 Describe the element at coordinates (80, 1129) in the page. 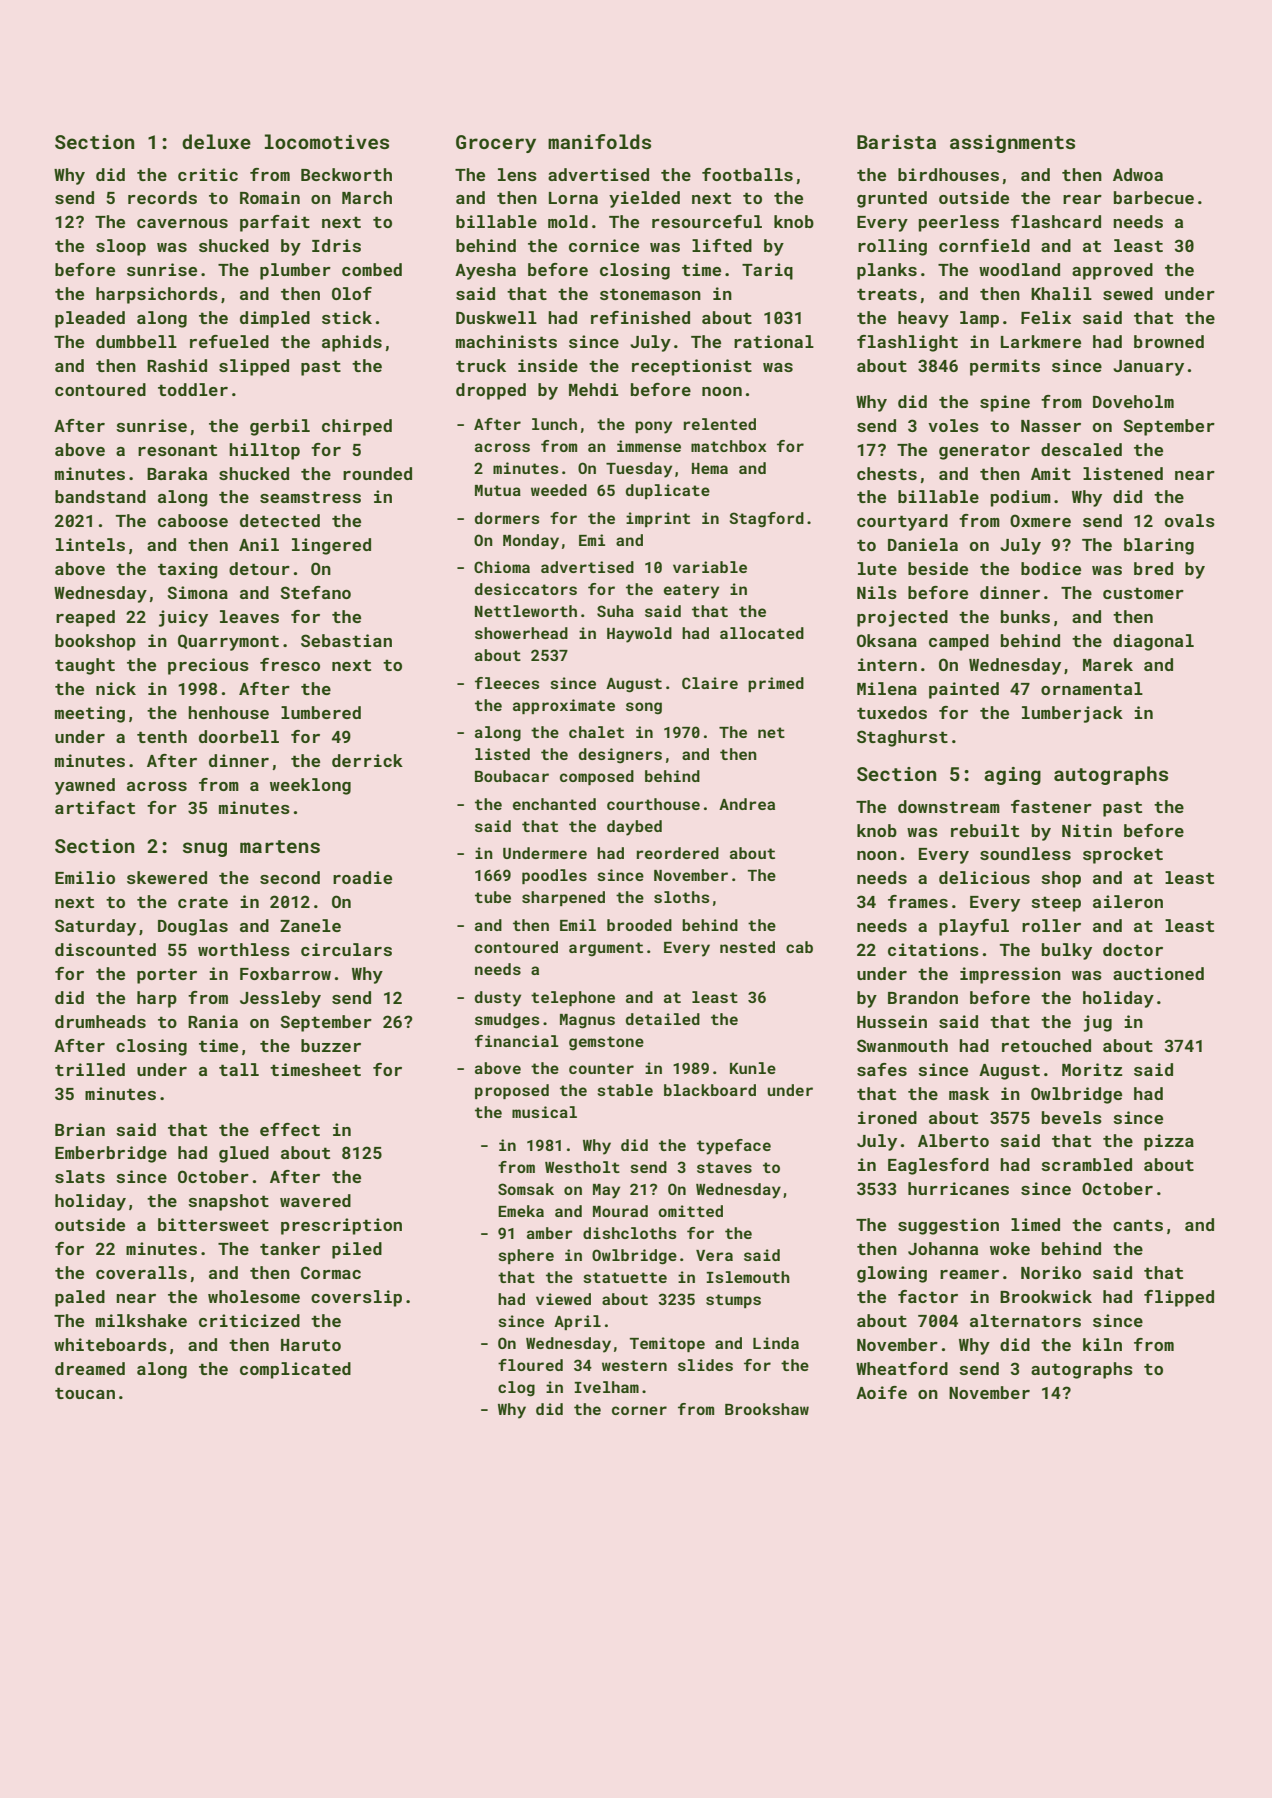

I see `Brian` at that location.
